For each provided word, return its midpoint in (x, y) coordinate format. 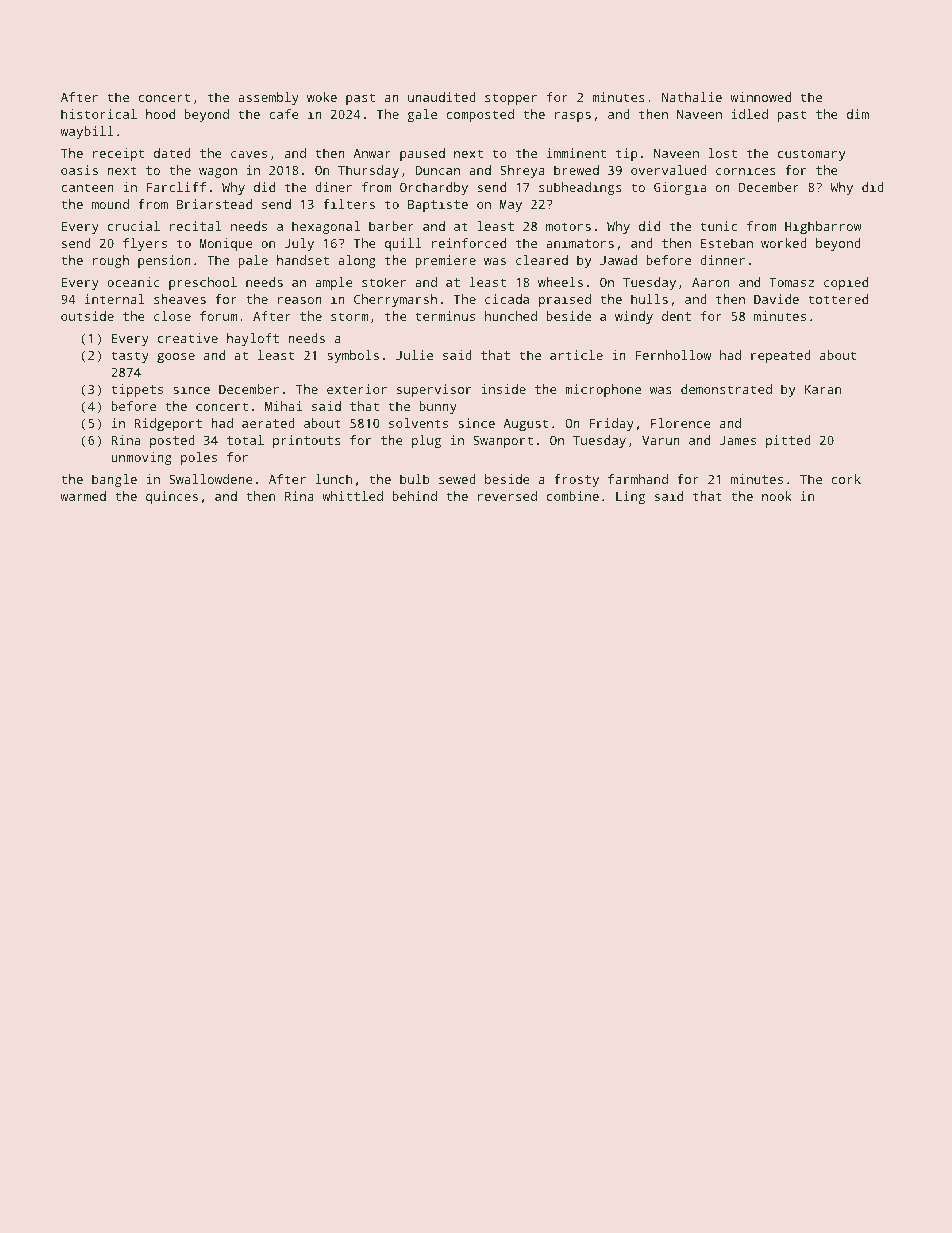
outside (87, 316)
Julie (414, 355)
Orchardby (434, 188)
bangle (114, 480)
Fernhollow (673, 355)
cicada (507, 299)
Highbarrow (823, 227)
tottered (838, 299)
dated (172, 153)
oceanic (133, 282)
